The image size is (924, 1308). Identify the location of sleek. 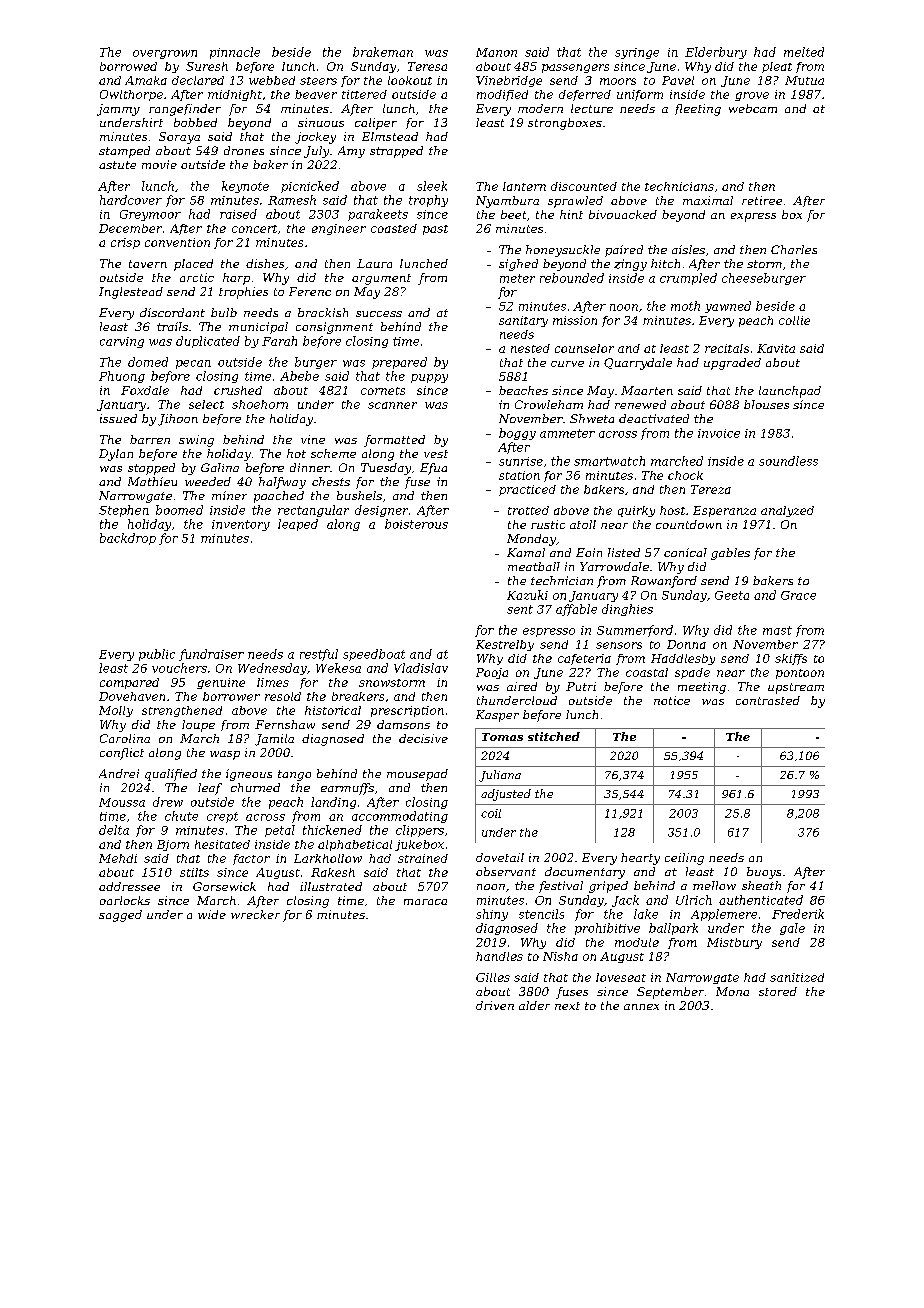
(432, 186).
